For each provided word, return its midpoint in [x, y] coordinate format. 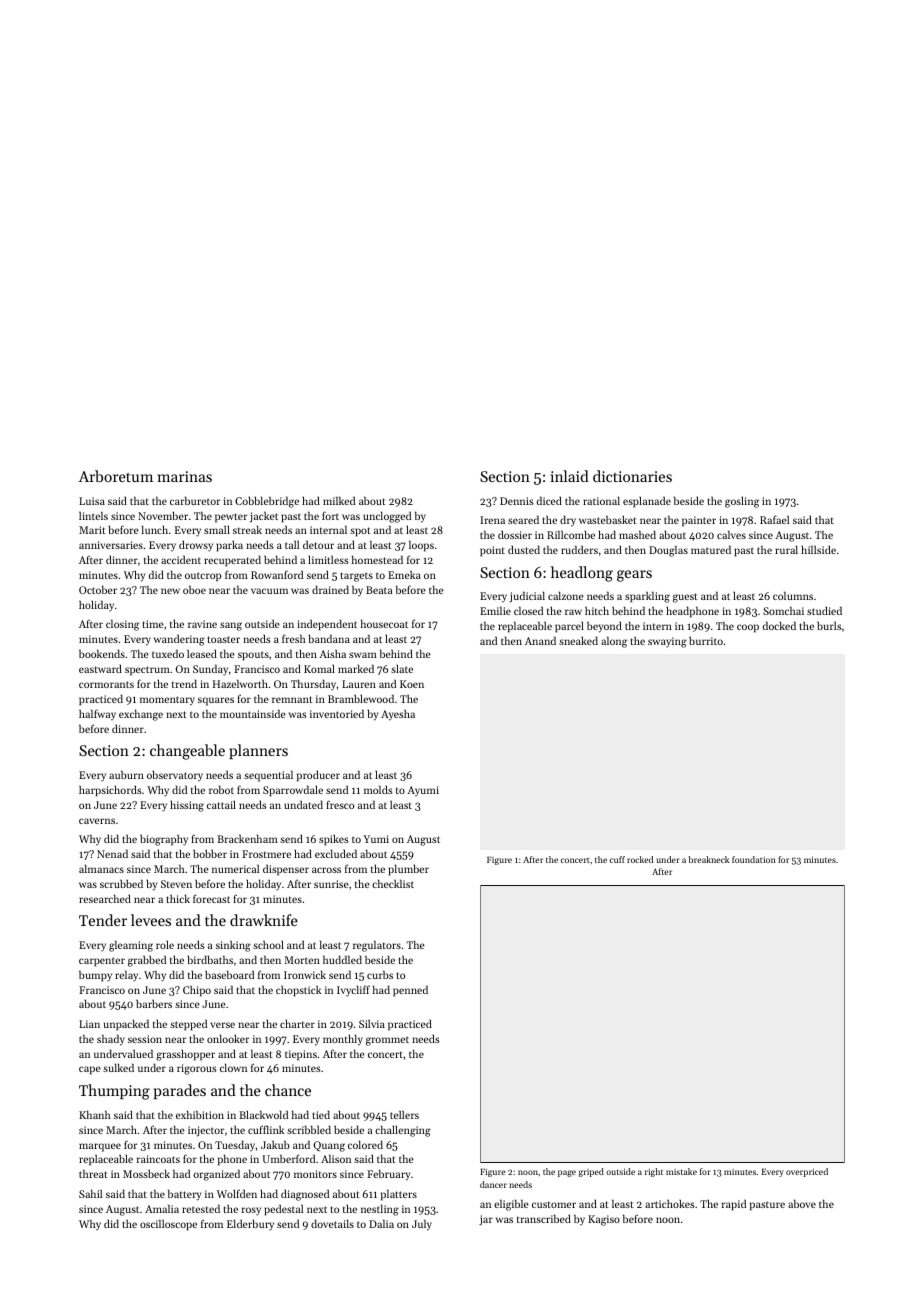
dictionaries [632, 476]
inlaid [570, 476]
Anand [540, 640]
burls [829, 626]
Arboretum [115, 476]
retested [201, 1208]
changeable [187, 752]
